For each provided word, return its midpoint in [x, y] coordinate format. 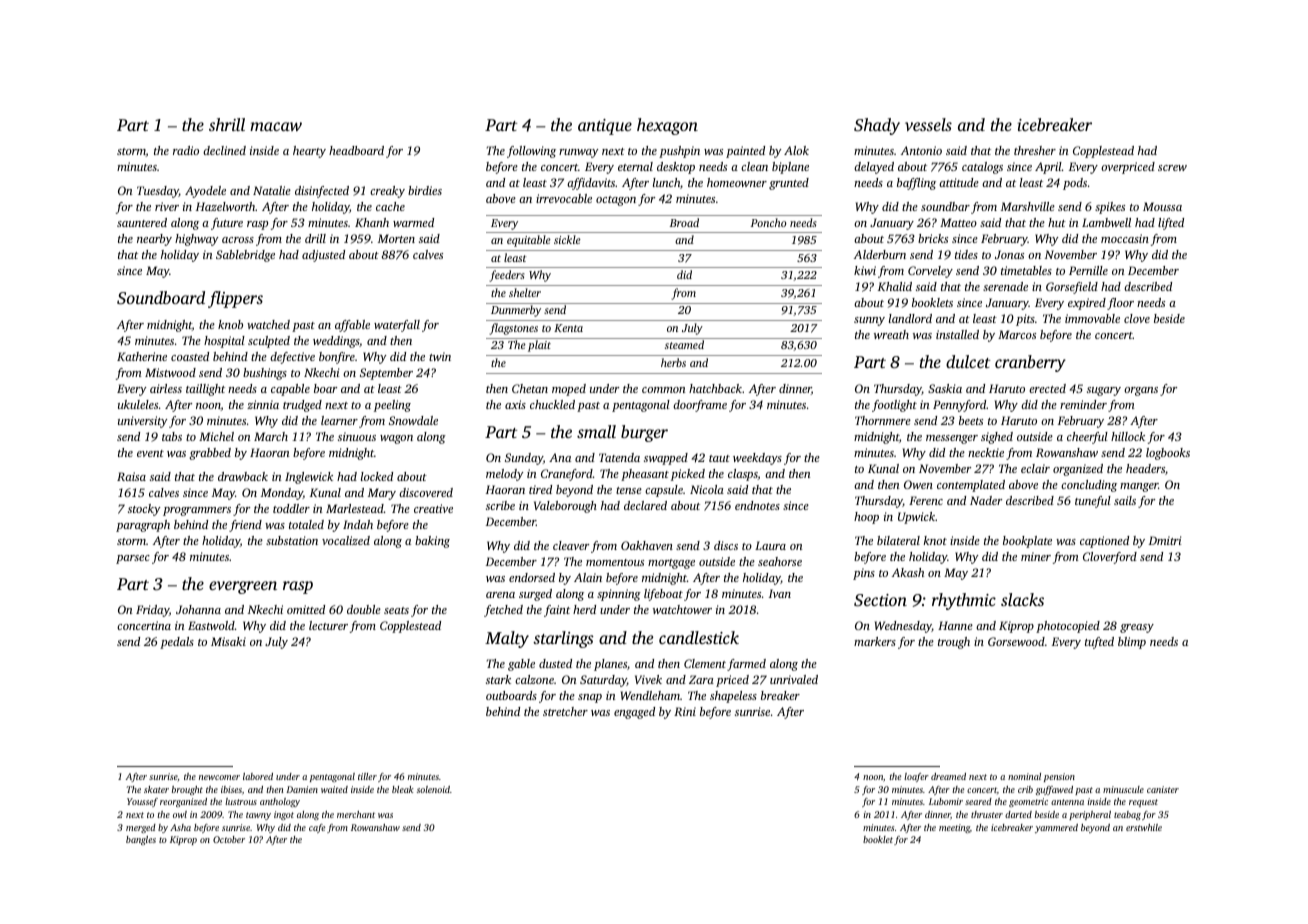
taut [719, 458]
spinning [619, 595]
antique [605, 127]
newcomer [219, 777]
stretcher [565, 711]
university [143, 422]
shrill [227, 124]
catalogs [982, 168]
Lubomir [946, 801]
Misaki [228, 641]
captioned [1104, 542]
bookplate [1027, 542]
